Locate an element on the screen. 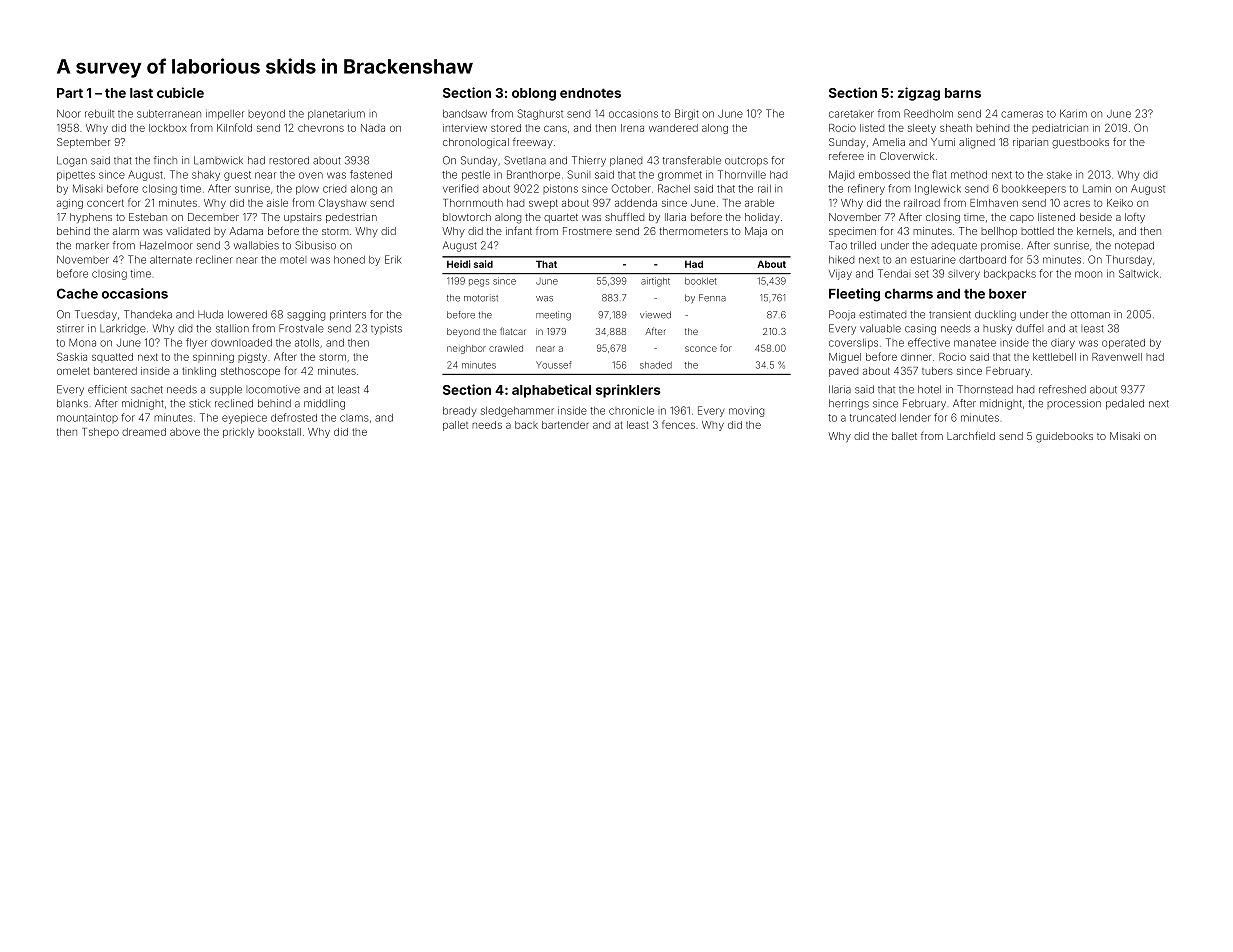 The width and height of the screenshot is (1233, 952). aisle is located at coordinates (277, 203).
